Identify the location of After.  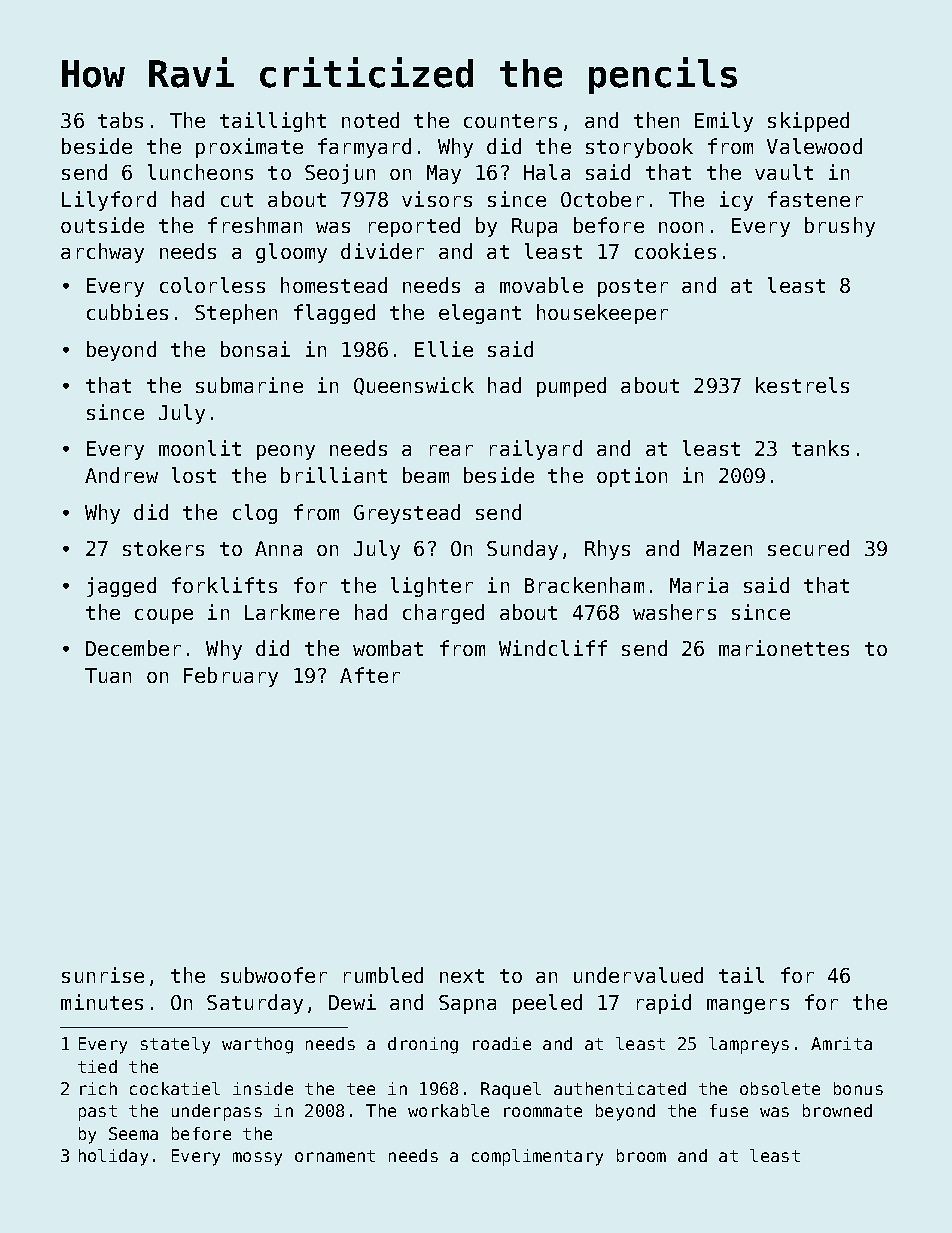
(370, 675).
